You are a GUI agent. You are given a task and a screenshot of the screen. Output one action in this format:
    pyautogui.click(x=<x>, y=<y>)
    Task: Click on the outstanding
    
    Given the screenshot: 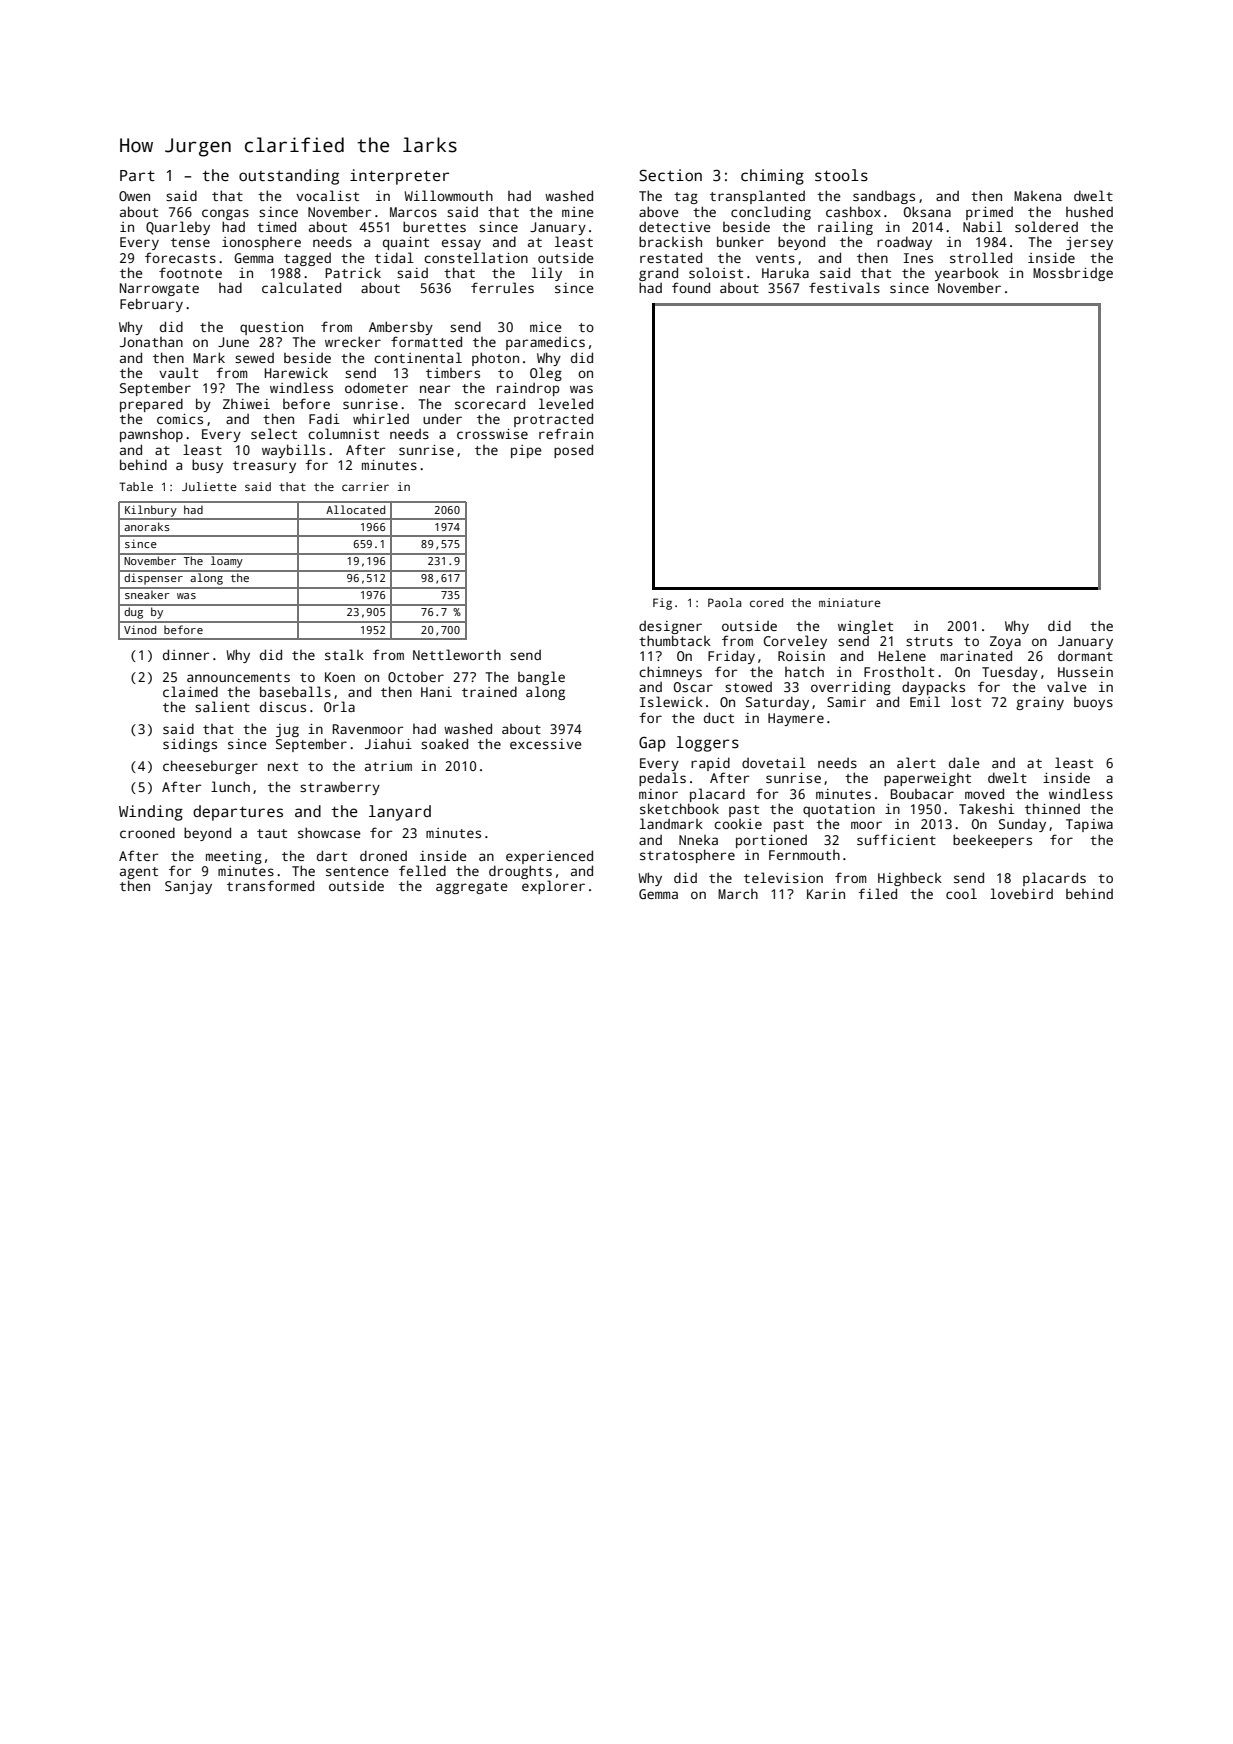 What is the action you would take?
    pyautogui.click(x=289, y=177)
